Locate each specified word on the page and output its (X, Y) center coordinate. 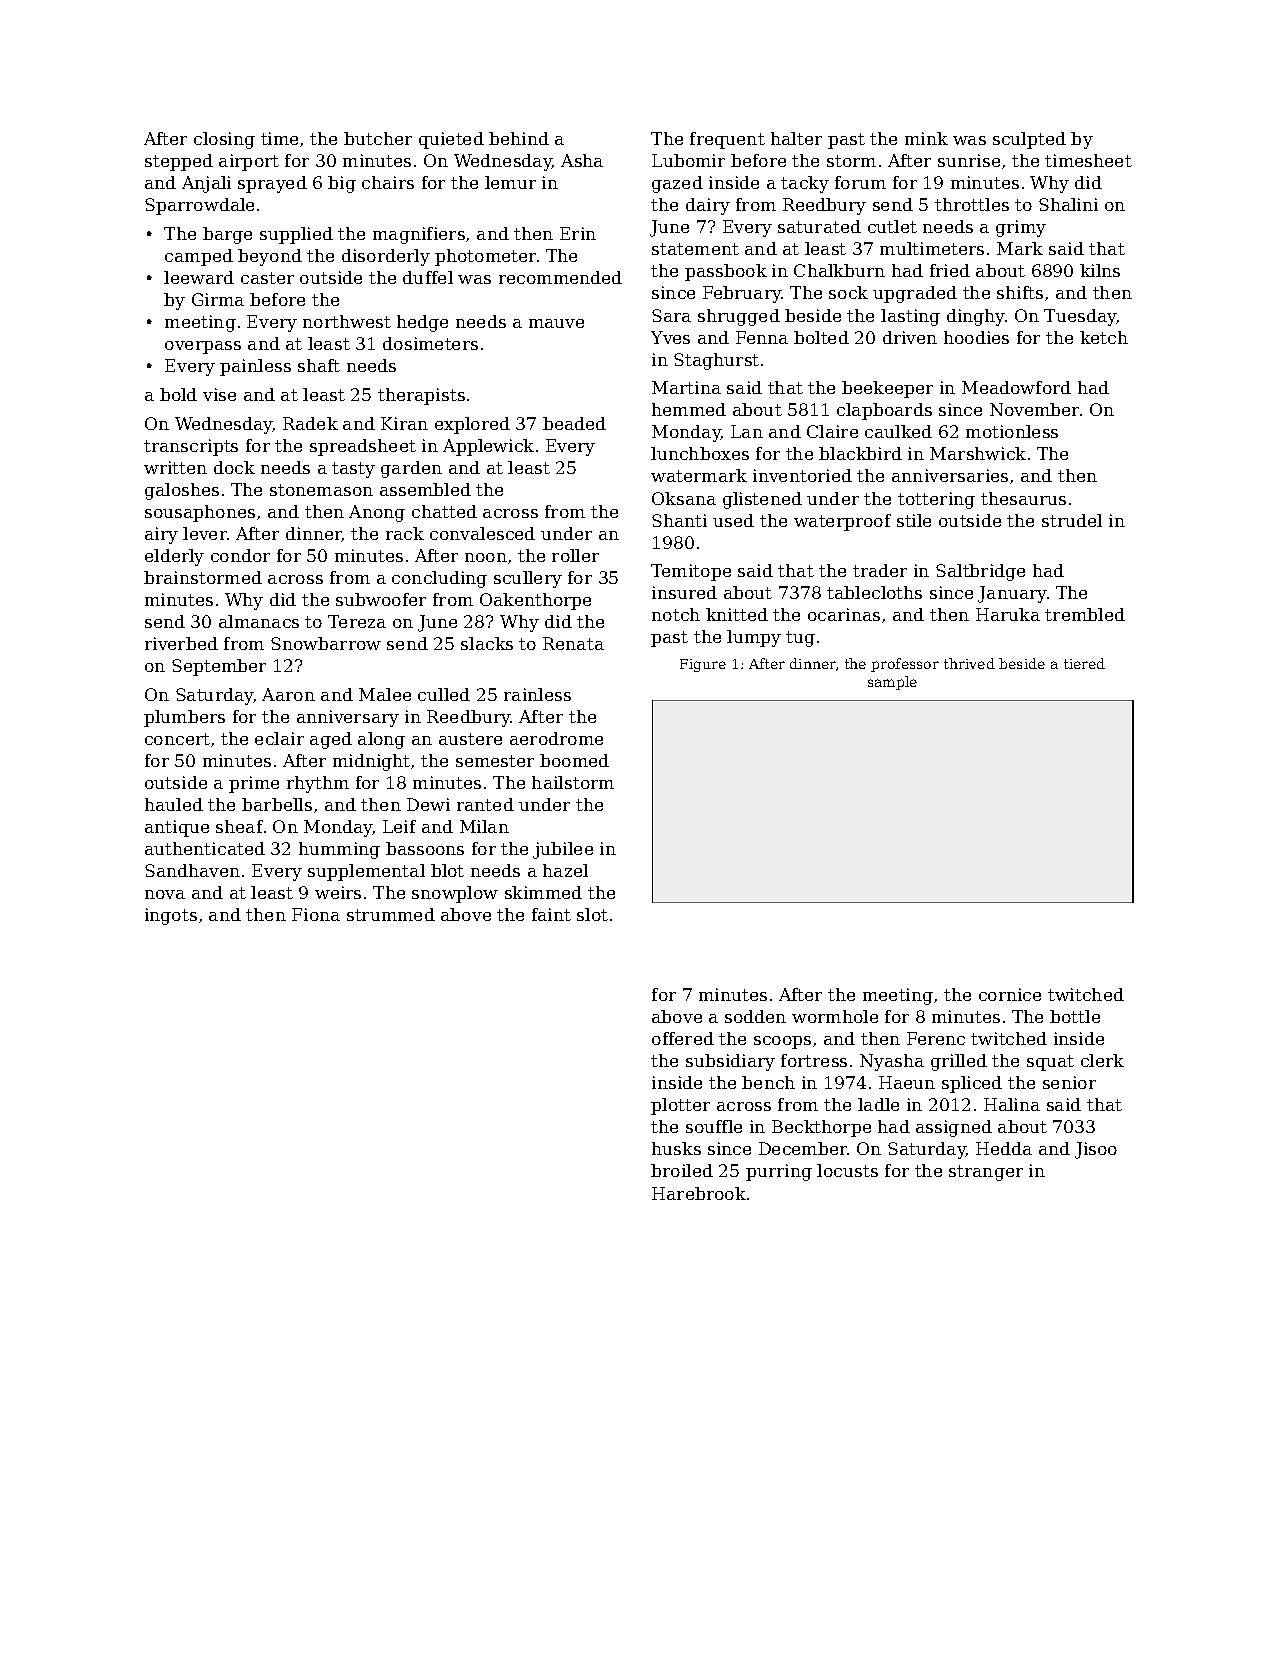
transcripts (191, 447)
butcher (378, 138)
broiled (682, 1170)
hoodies (976, 337)
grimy (1021, 228)
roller (575, 555)
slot (592, 914)
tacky (805, 184)
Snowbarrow (326, 643)
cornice (1010, 994)
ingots (171, 916)
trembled (1085, 614)
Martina (686, 387)
